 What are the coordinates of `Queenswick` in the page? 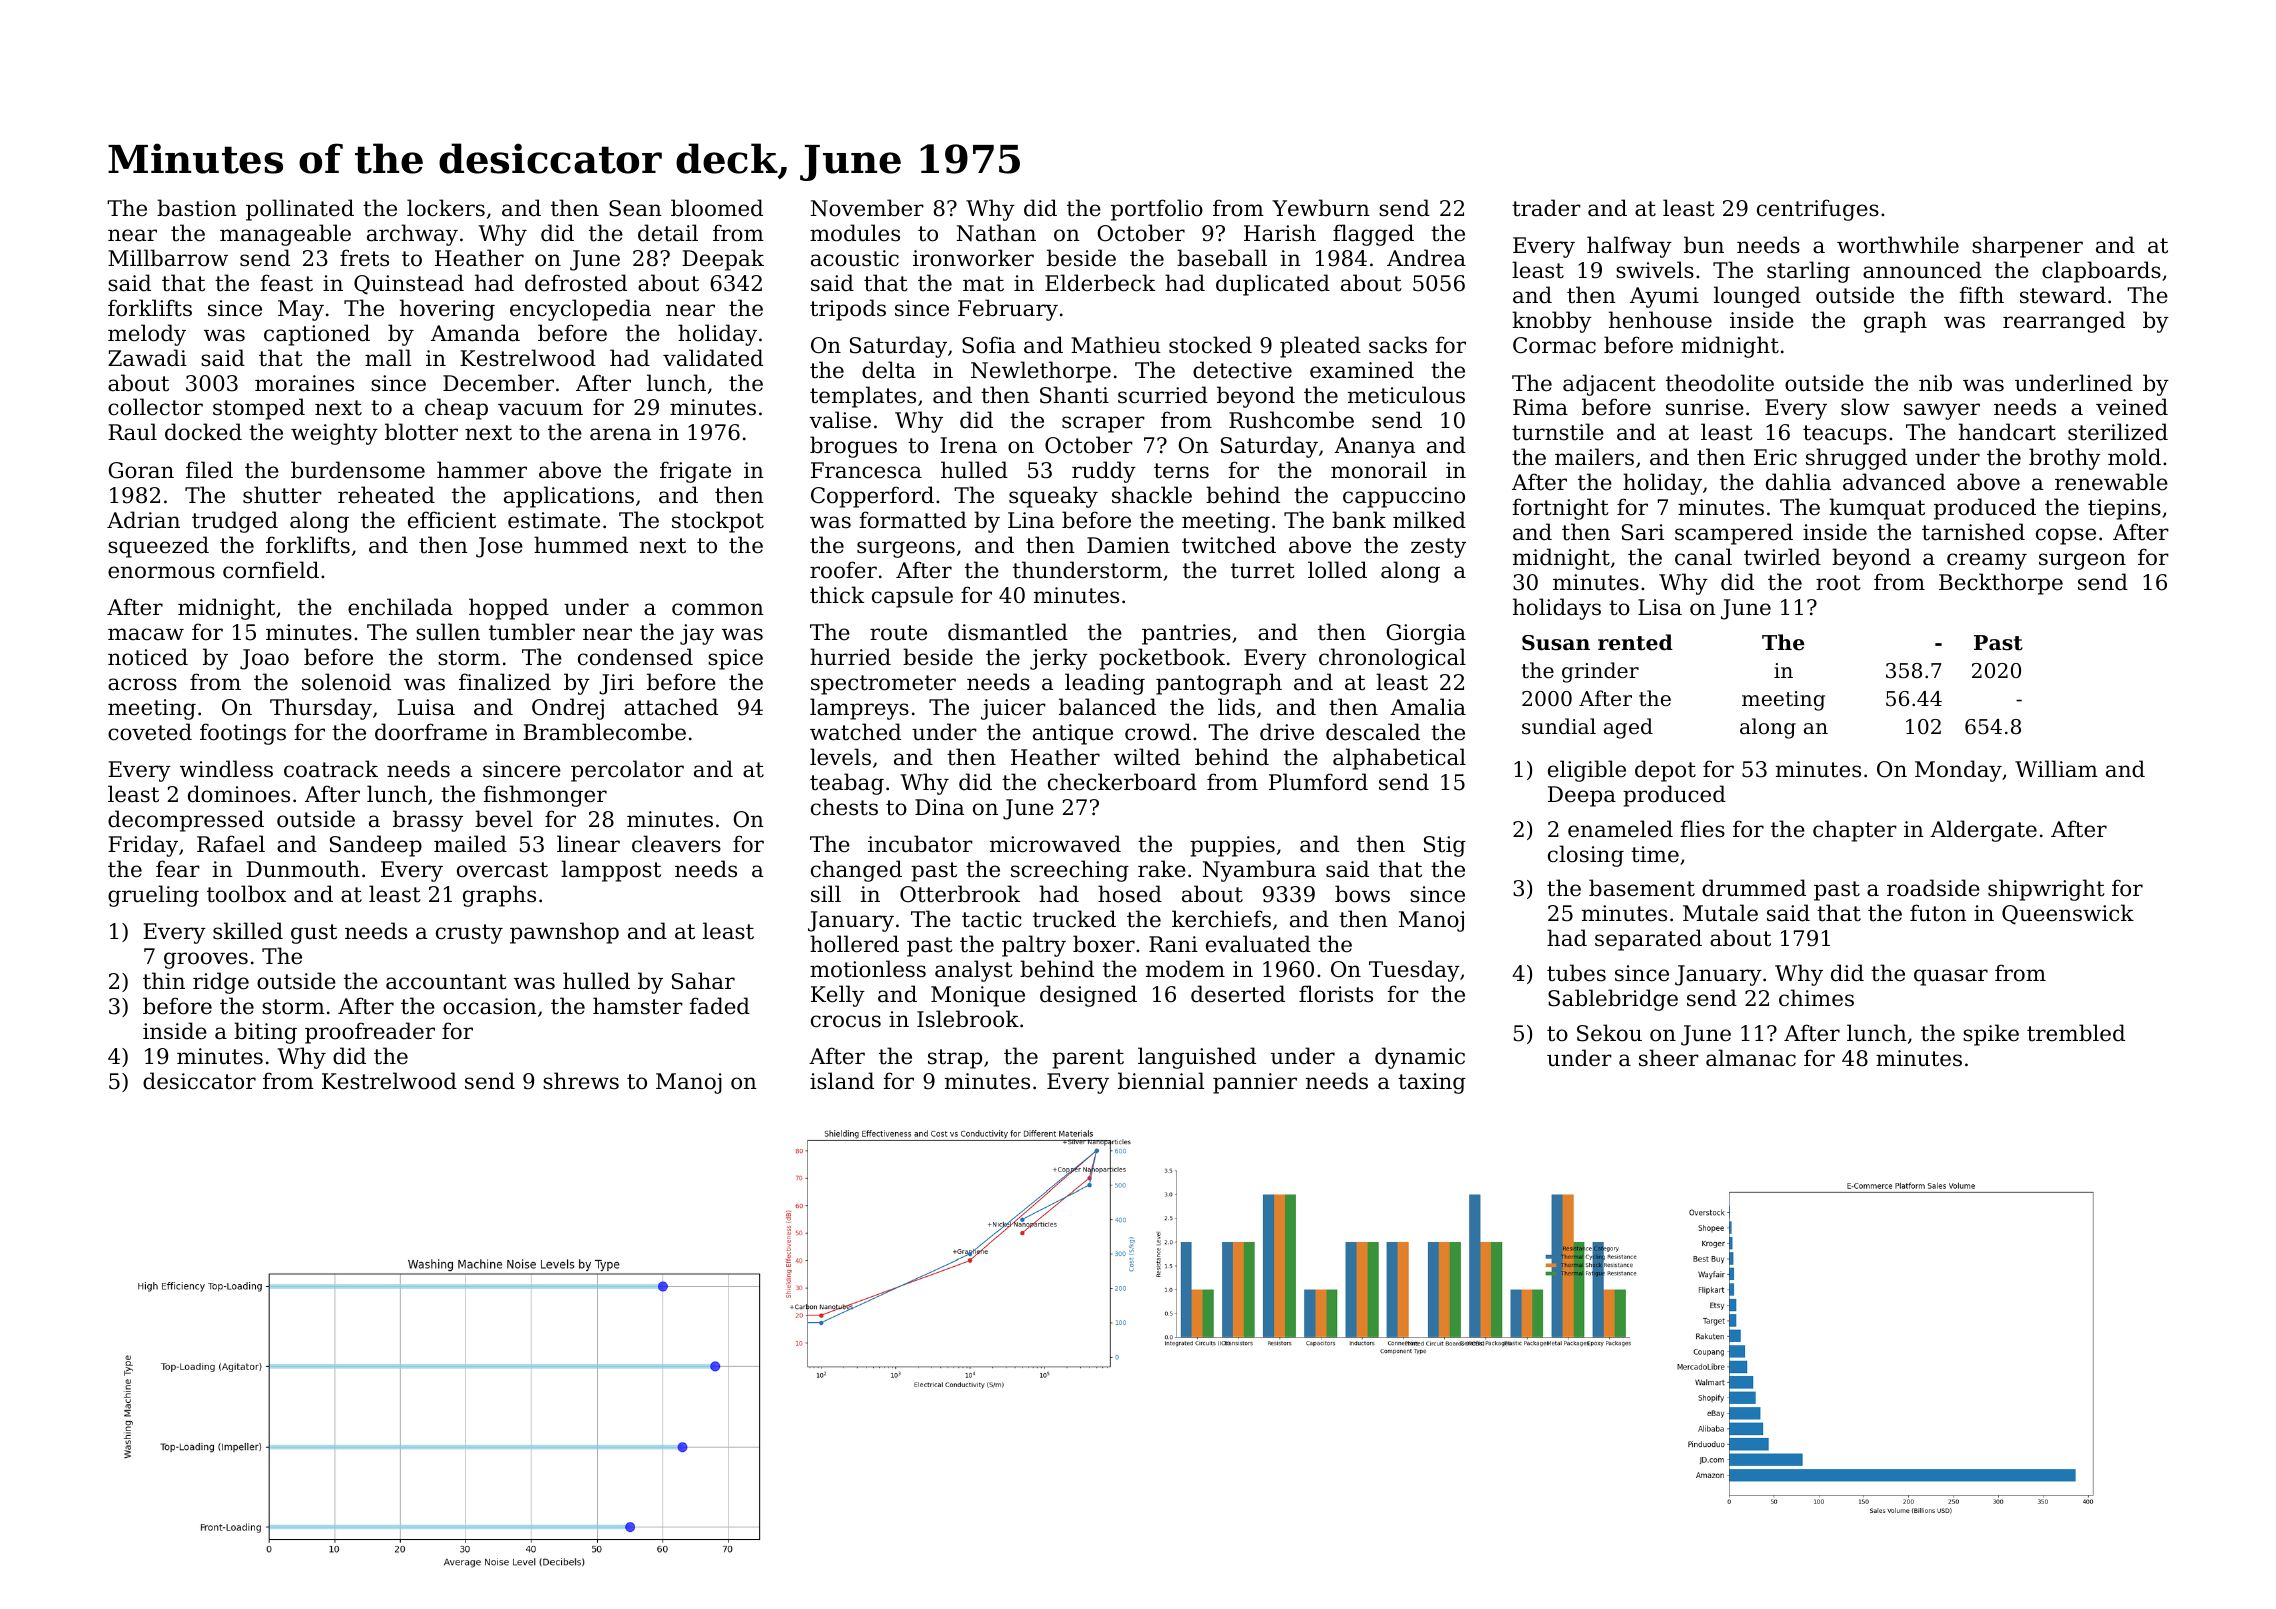 It's located at (2068, 914).
